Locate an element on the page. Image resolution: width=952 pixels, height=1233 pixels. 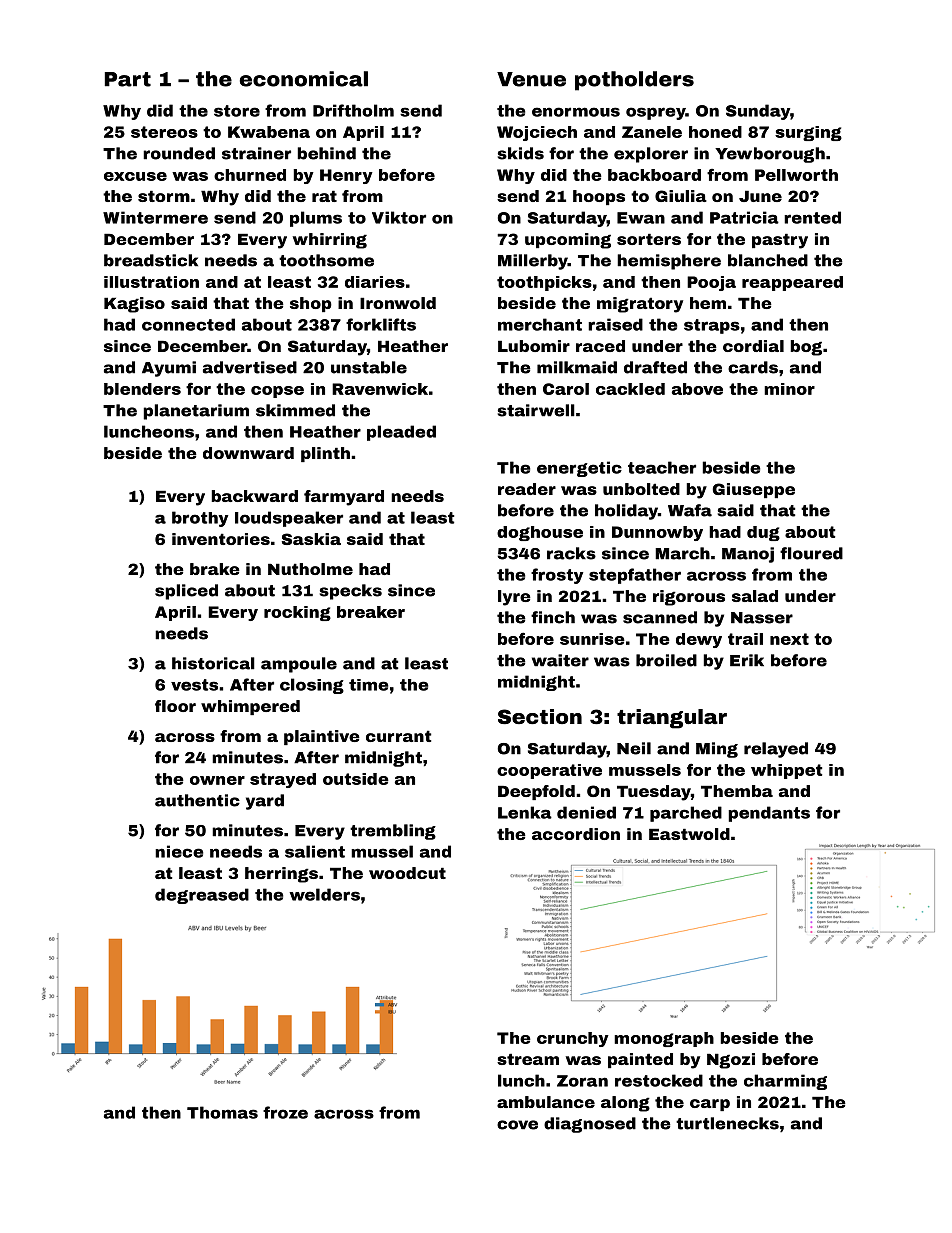
brothy is located at coordinates (200, 519).
